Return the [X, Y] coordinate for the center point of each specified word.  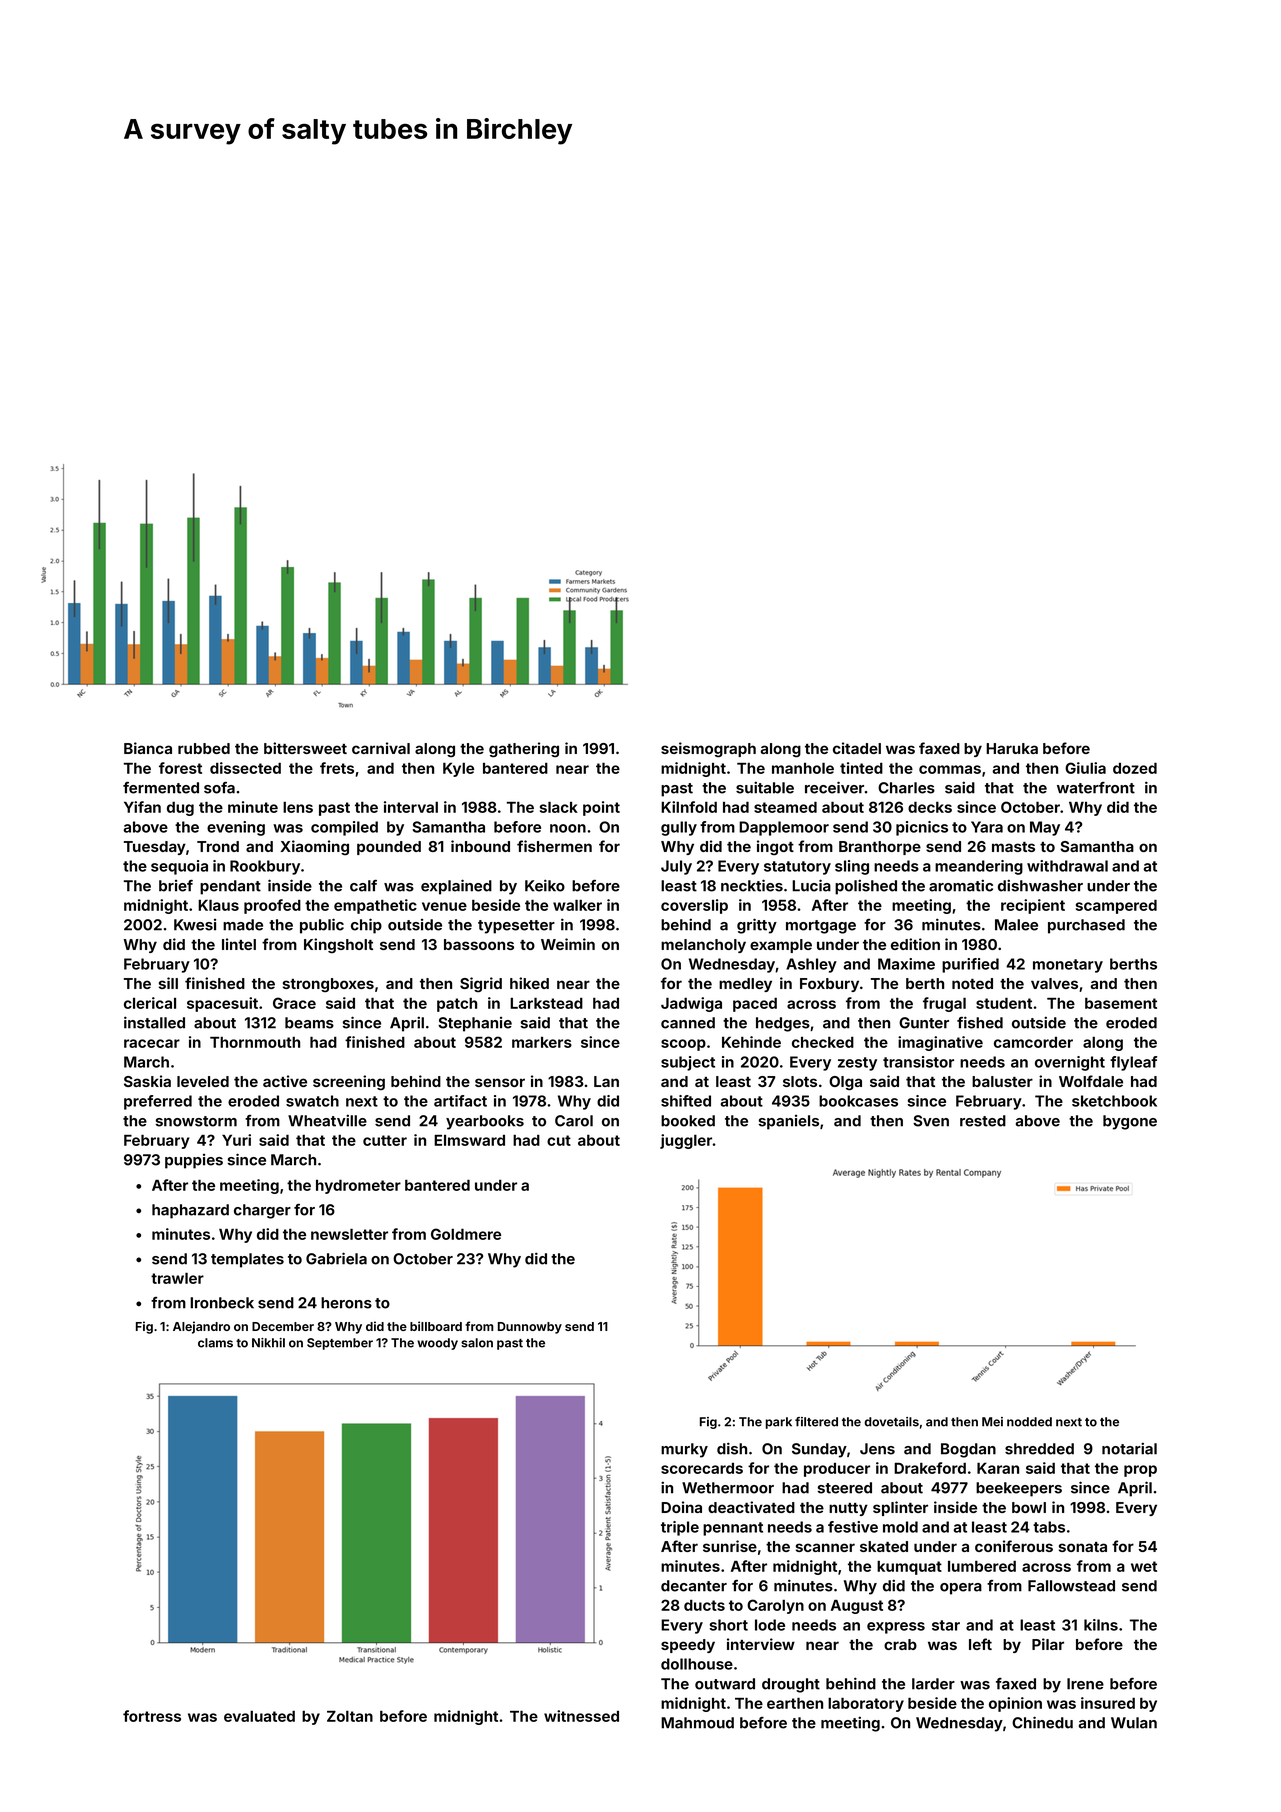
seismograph [708, 749]
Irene [1085, 1684]
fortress [152, 1716]
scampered [1116, 907]
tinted [861, 768]
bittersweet [305, 748]
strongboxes [328, 985]
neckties [752, 885]
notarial [1129, 1448]
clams [215, 1343]
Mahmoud [697, 1723]
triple [680, 1528]
